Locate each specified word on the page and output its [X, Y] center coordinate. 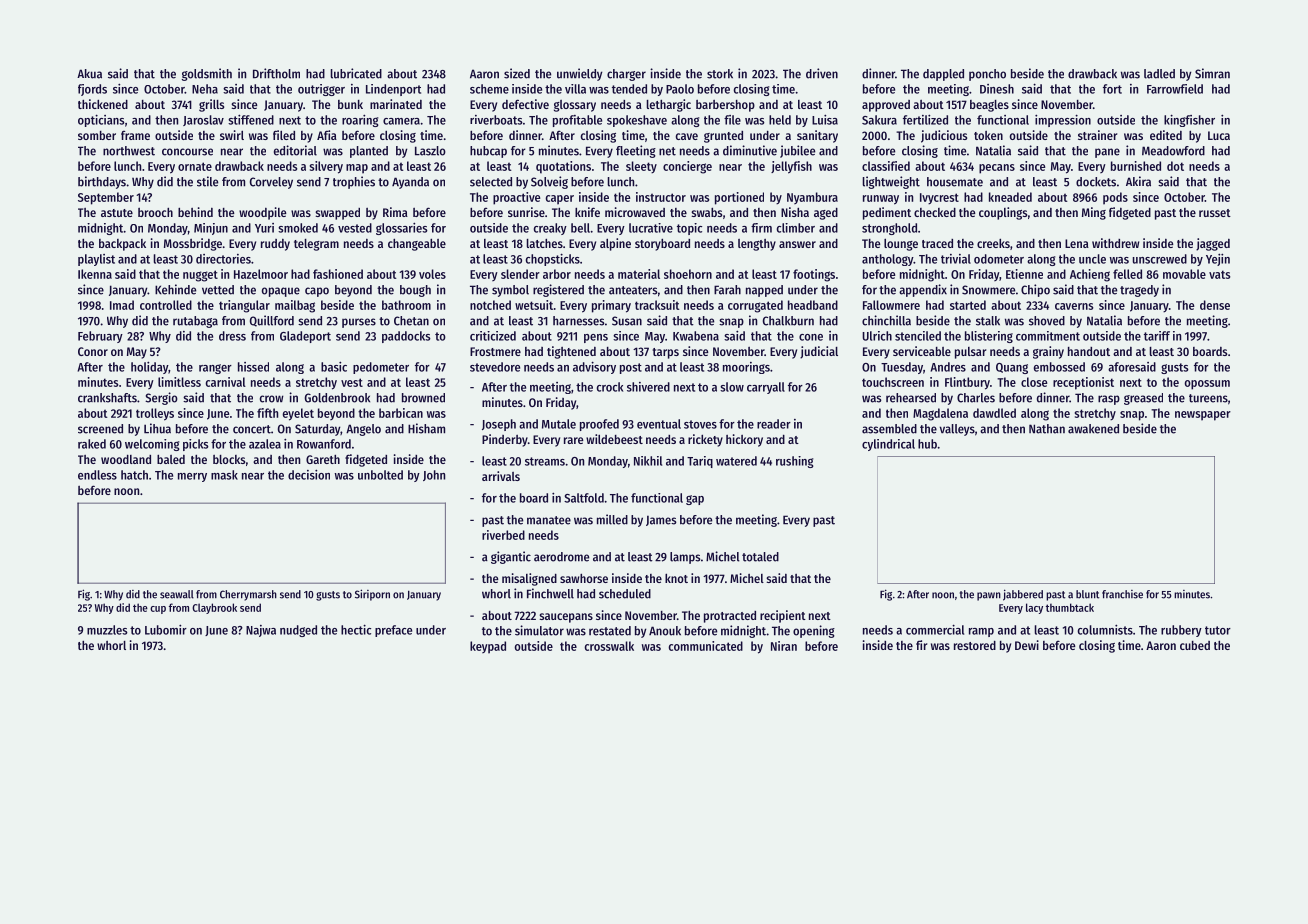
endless [97, 475]
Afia [327, 135]
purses [359, 323]
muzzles [107, 630]
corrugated [755, 306]
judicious [944, 136]
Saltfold [584, 498]
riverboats [496, 120]
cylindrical [888, 445]
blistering [989, 337]
